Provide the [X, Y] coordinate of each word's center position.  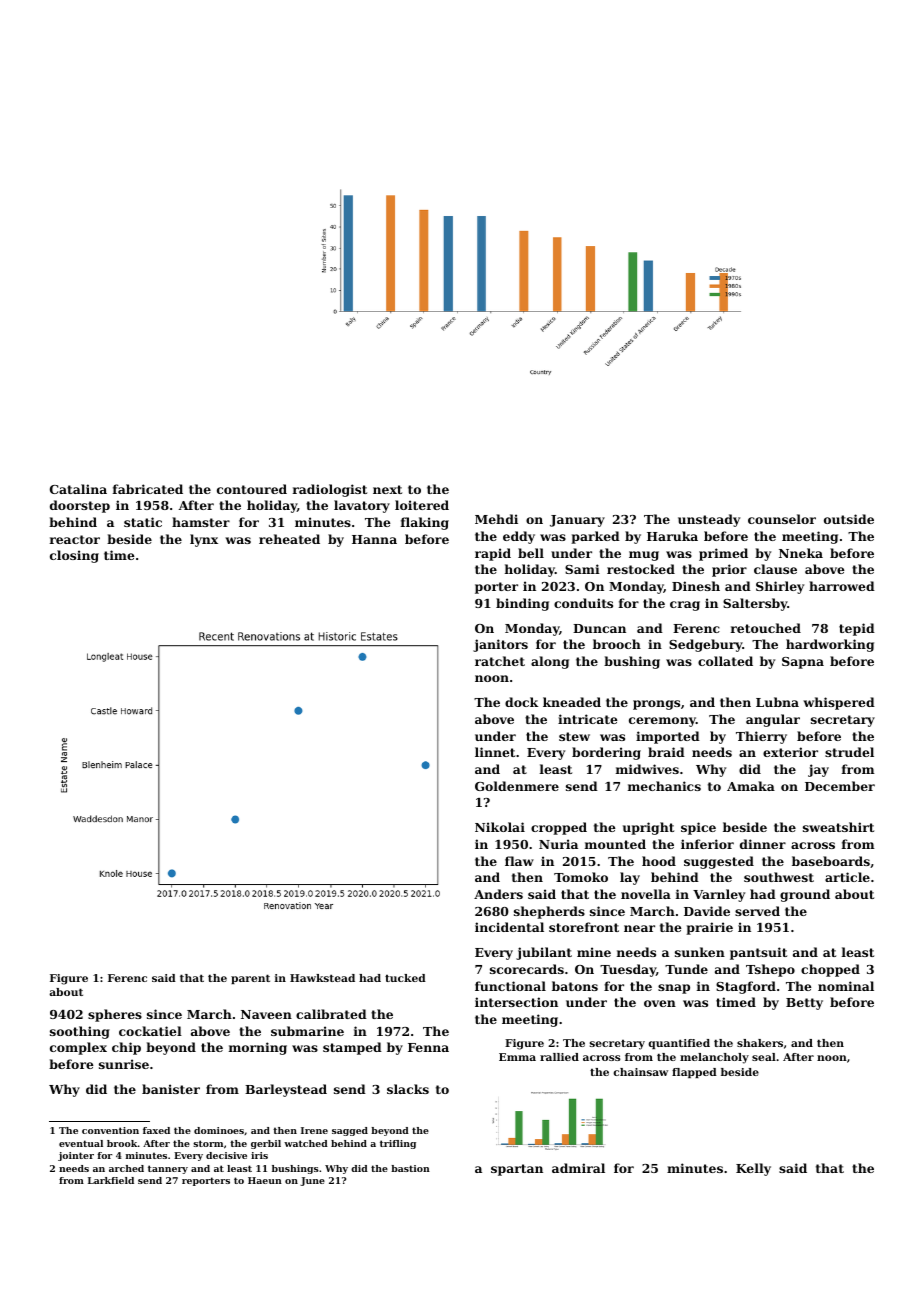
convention [110, 1130]
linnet [495, 752]
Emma [517, 1057]
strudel [849, 752]
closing [74, 556]
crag [685, 606]
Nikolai [500, 827]
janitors [500, 645]
